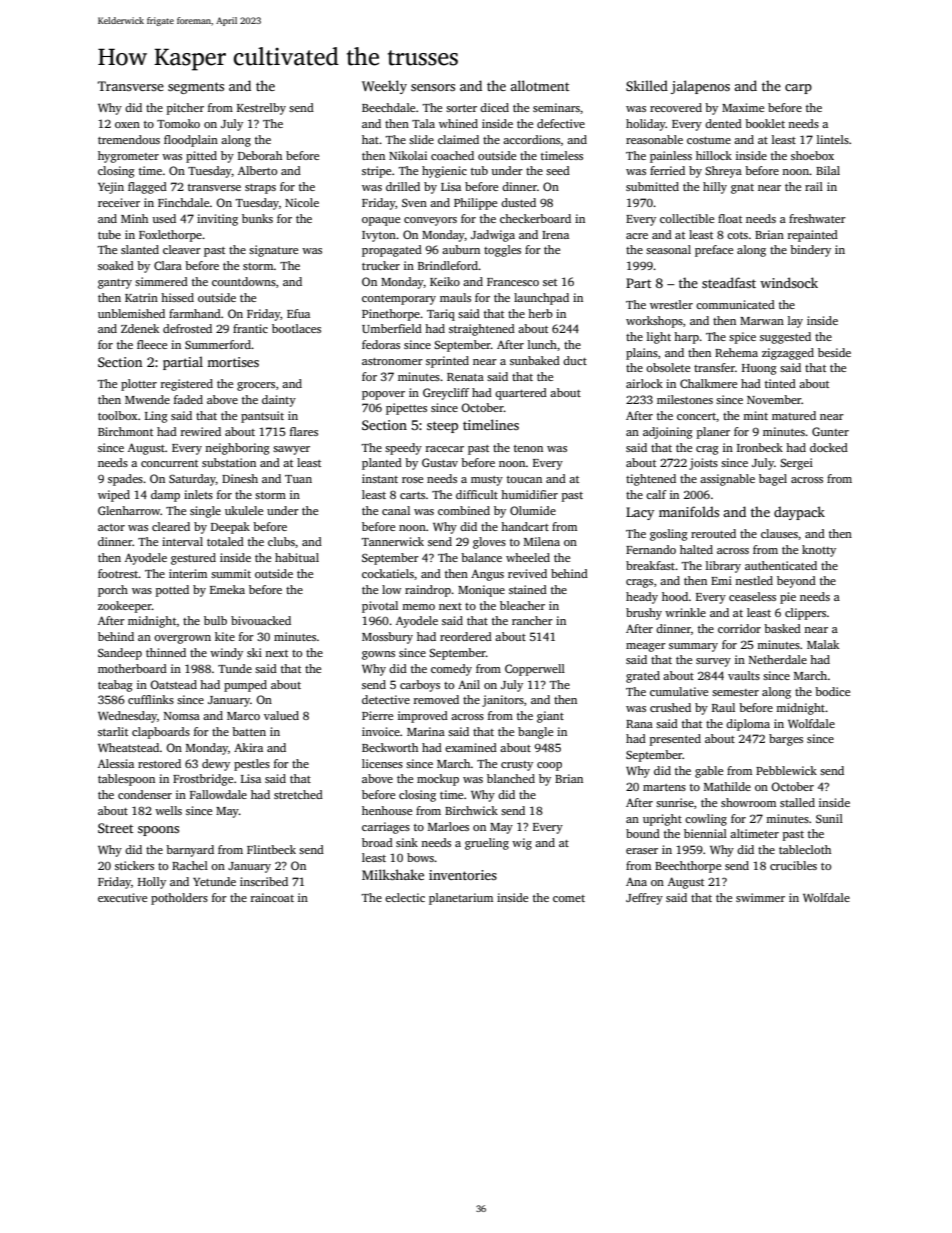  Describe the element at coordinates (448, 826) in the screenshot. I see `Marloes` at that location.
